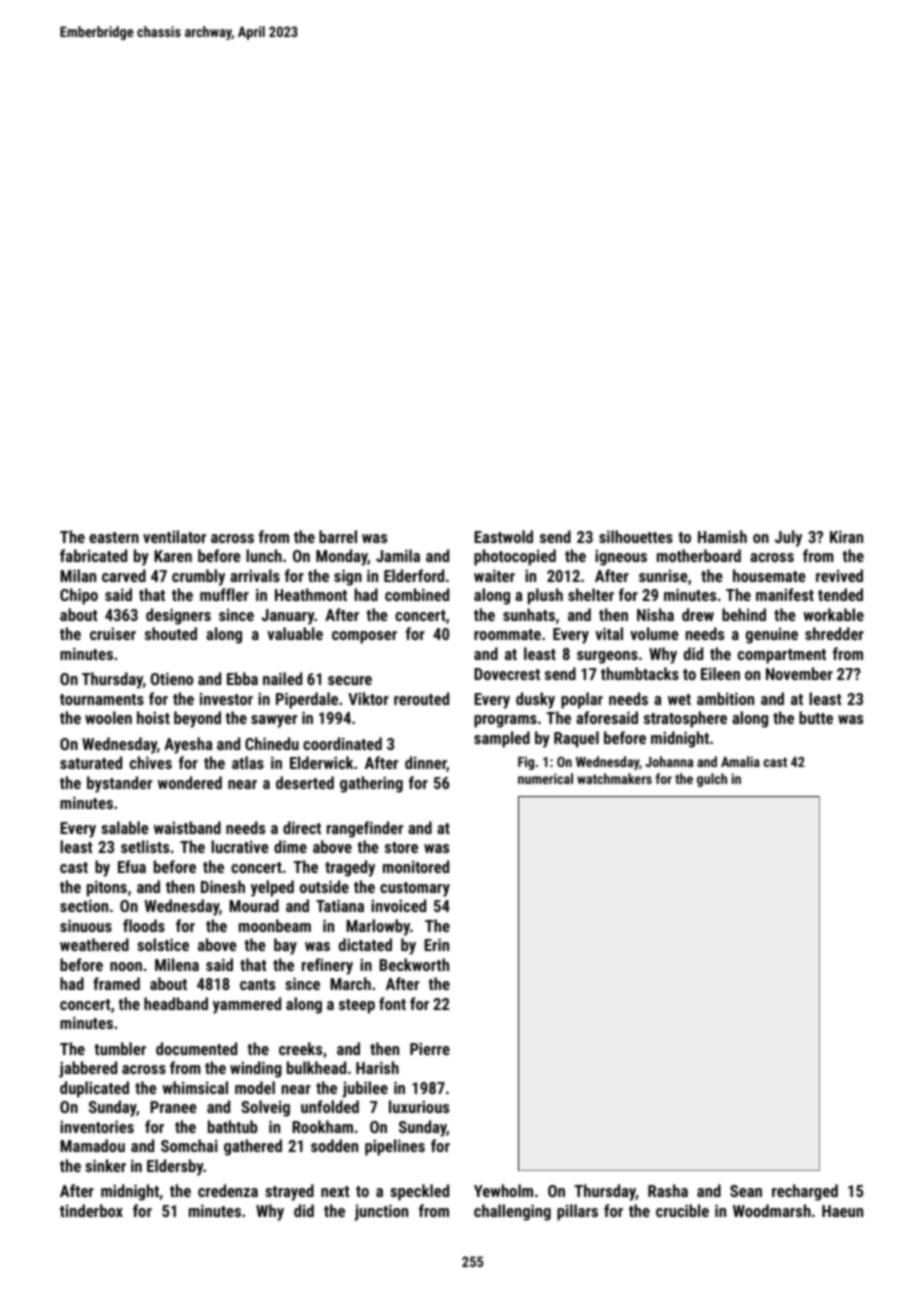  I want to click on Beckworth, so click(414, 964).
